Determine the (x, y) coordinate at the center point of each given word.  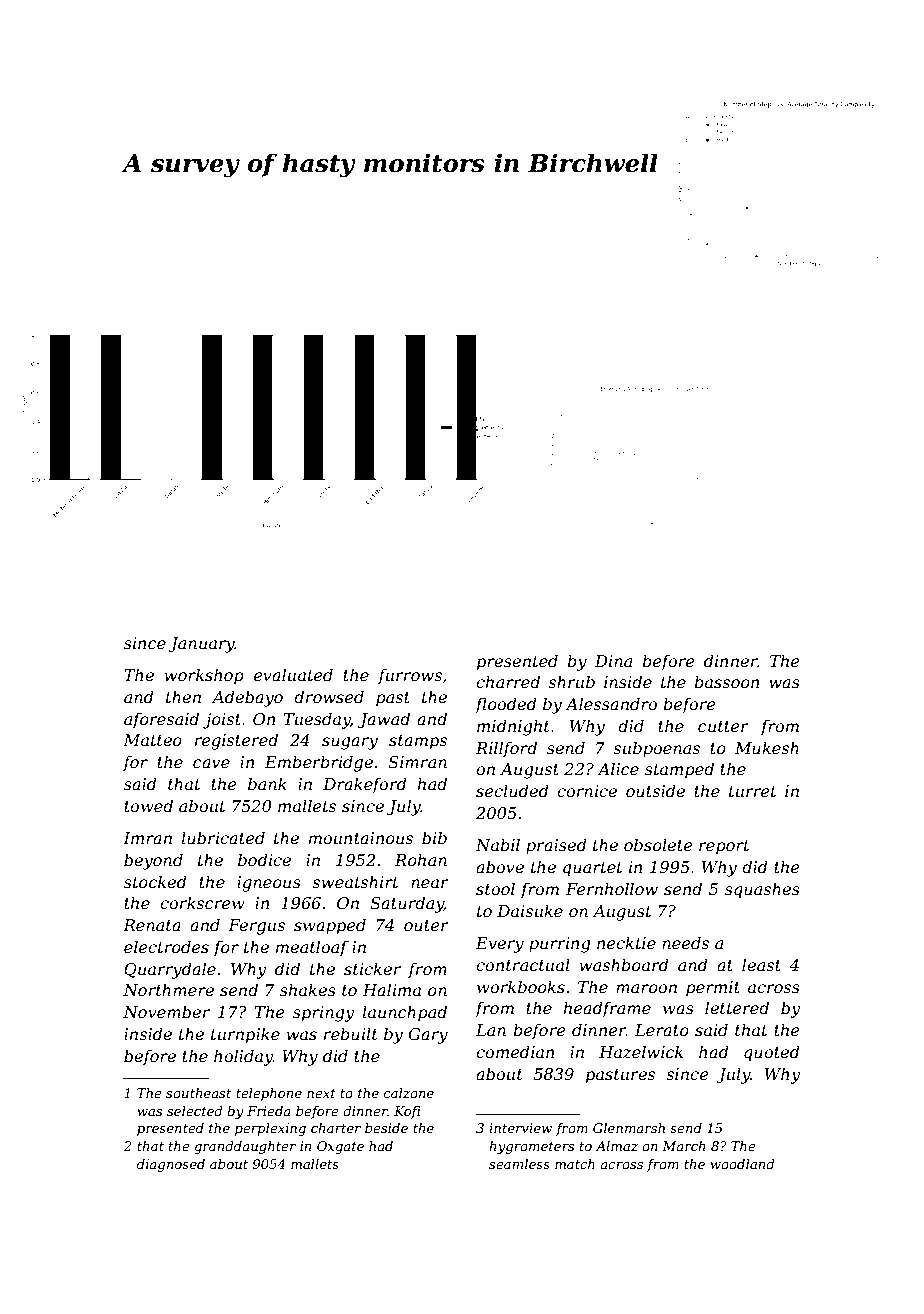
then (183, 696)
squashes (762, 890)
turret (752, 791)
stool (495, 888)
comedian (515, 1051)
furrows (410, 676)
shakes (308, 989)
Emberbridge (319, 763)
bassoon (727, 681)
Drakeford (365, 785)
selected (195, 1111)
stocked (155, 881)
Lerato (662, 1030)
